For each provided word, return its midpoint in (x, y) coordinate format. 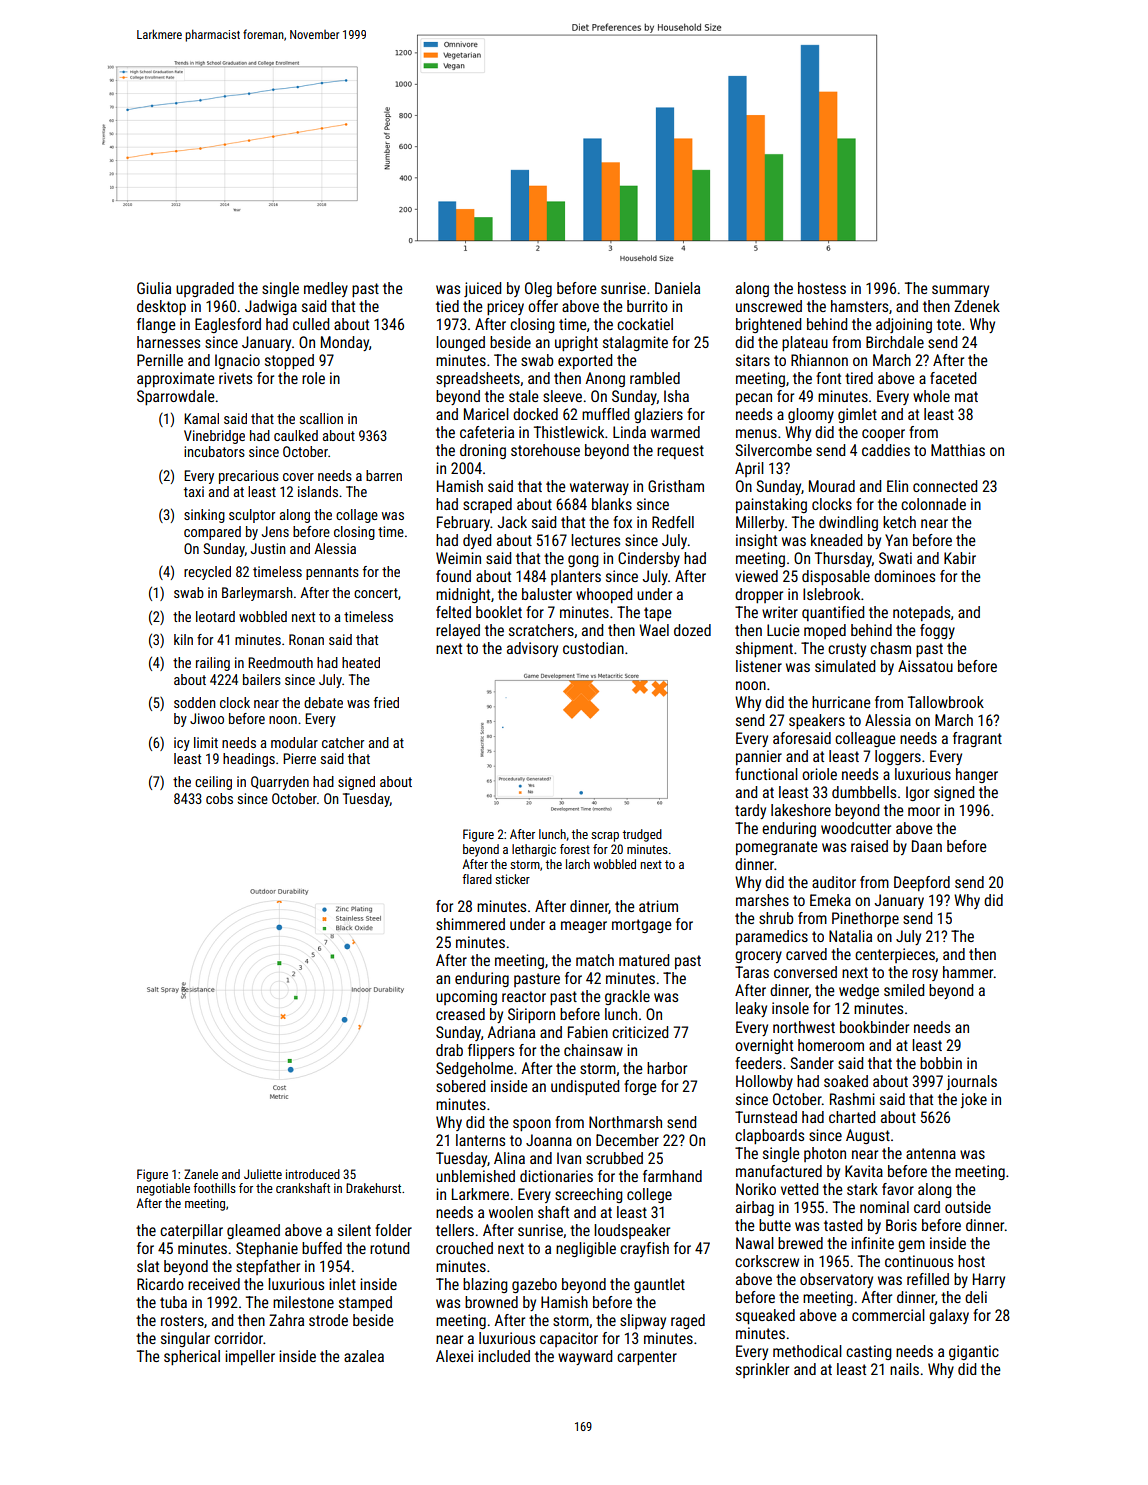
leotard (215, 616)
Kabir (960, 558)
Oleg (538, 289)
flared (477, 879)
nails (904, 1369)
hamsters (859, 306)
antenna (931, 1153)
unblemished (475, 1176)
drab (449, 1050)
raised (869, 846)
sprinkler (762, 1370)
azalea (364, 1356)
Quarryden (280, 783)
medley (326, 289)
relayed (458, 631)
